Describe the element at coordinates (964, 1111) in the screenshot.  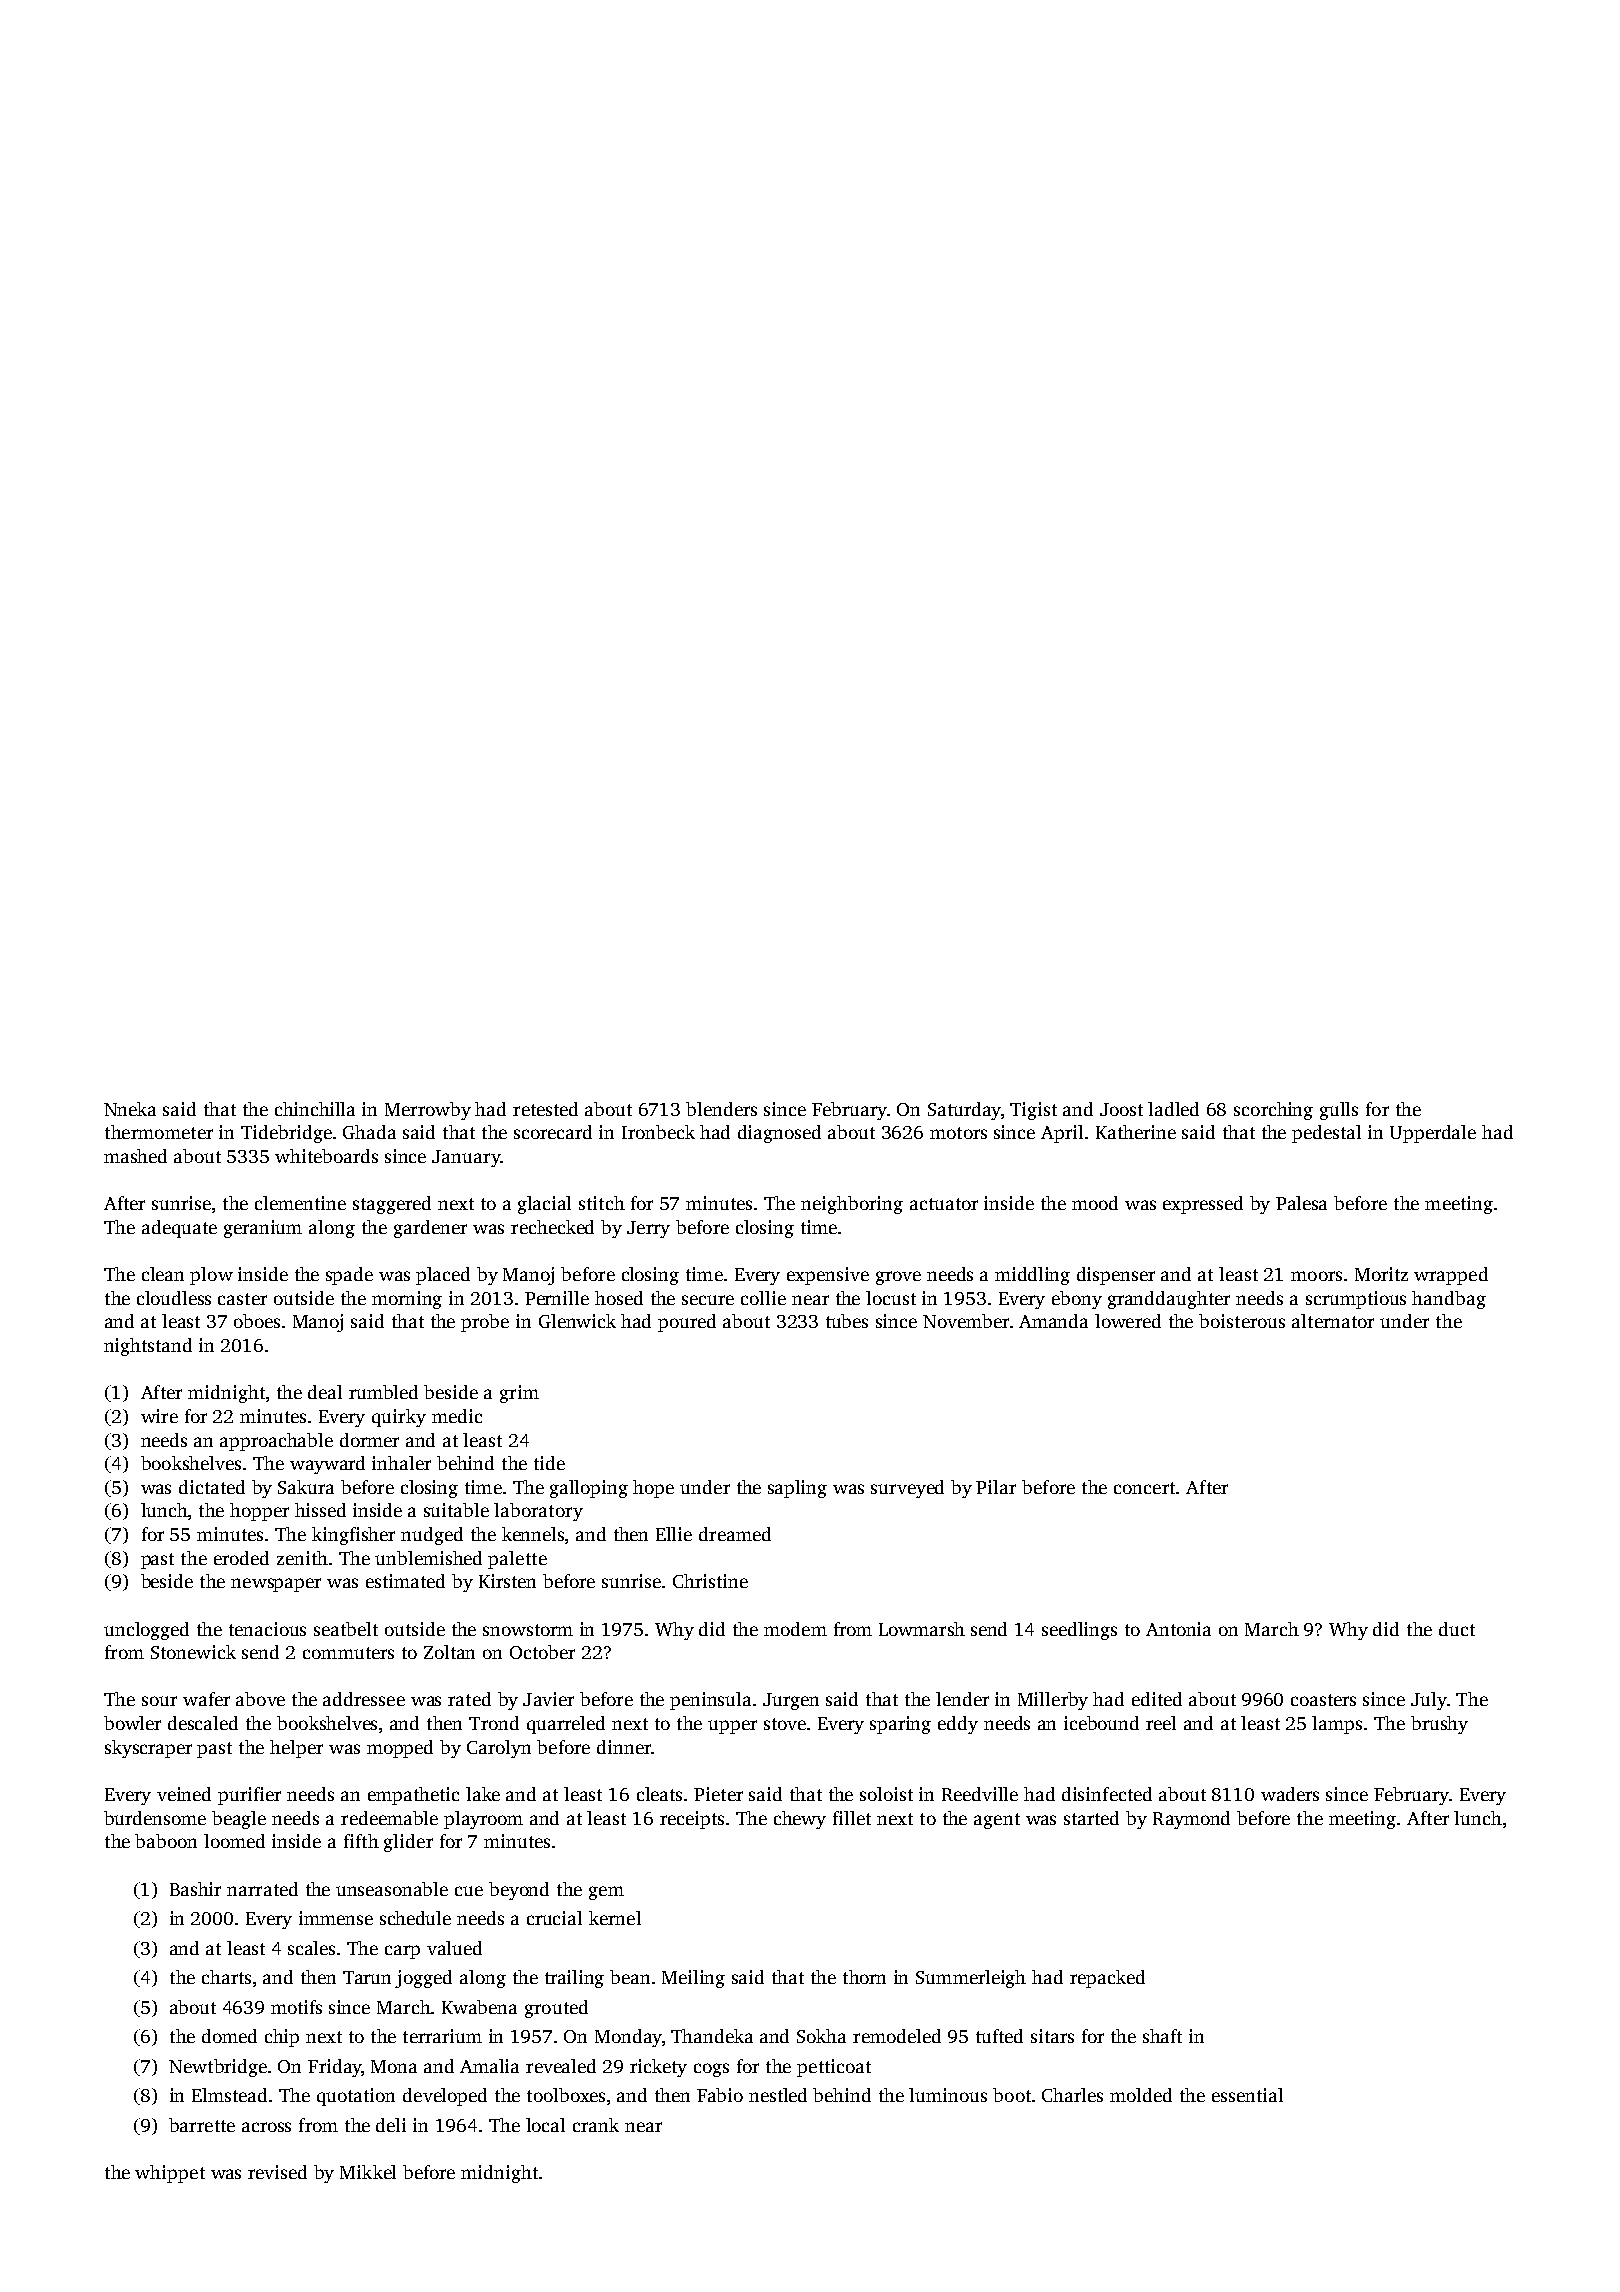
I see `Saturday` at that location.
